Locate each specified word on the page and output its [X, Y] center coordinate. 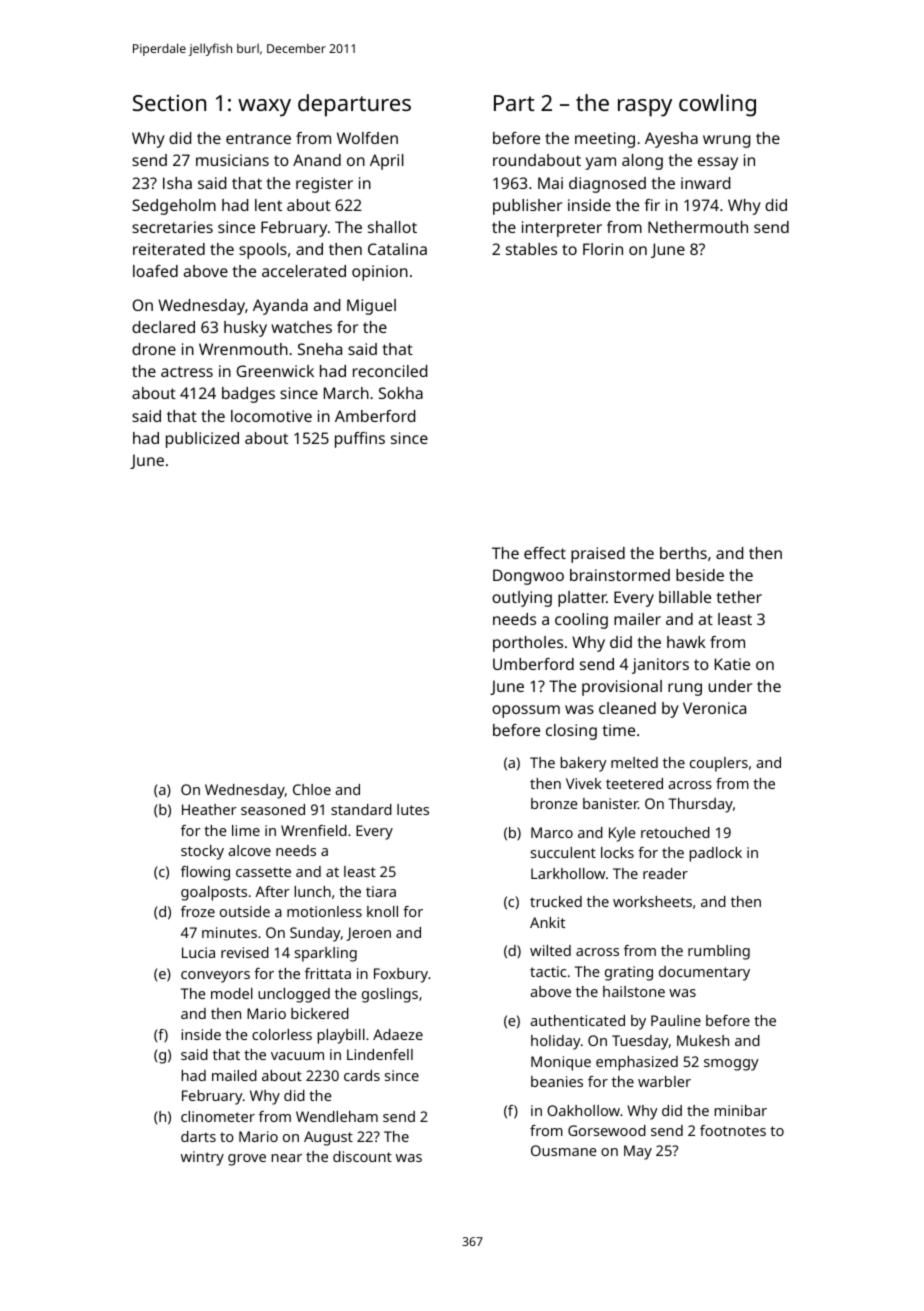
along [642, 162]
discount [362, 1156]
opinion [380, 273]
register [324, 185]
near [286, 1158]
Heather [209, 809]
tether [739, 597]
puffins [360, 440]
